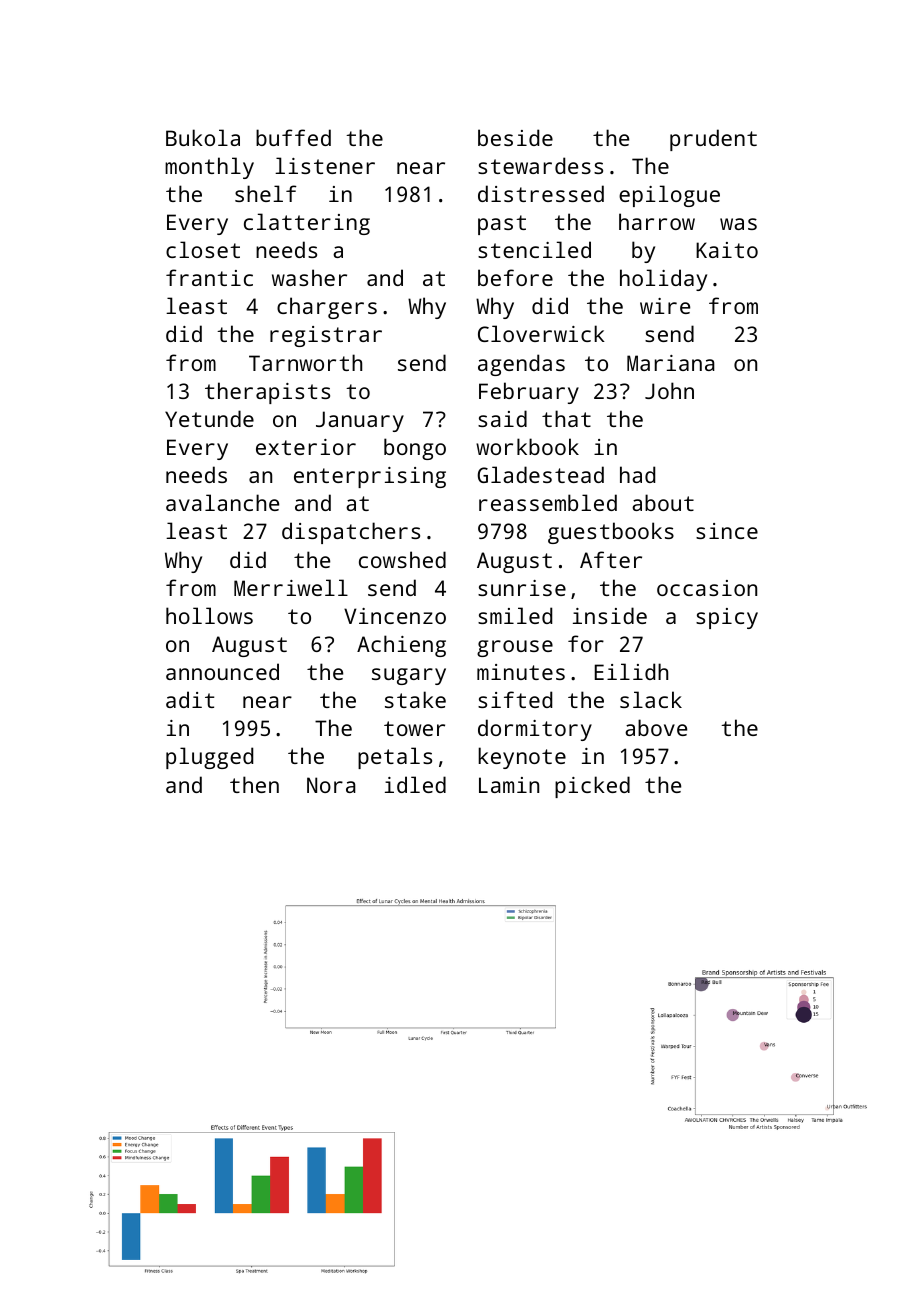 The width and height of the image is (924, 1311). Describe the element at coordinates (203, 137) in the image. I see `Bukola` at that location.
